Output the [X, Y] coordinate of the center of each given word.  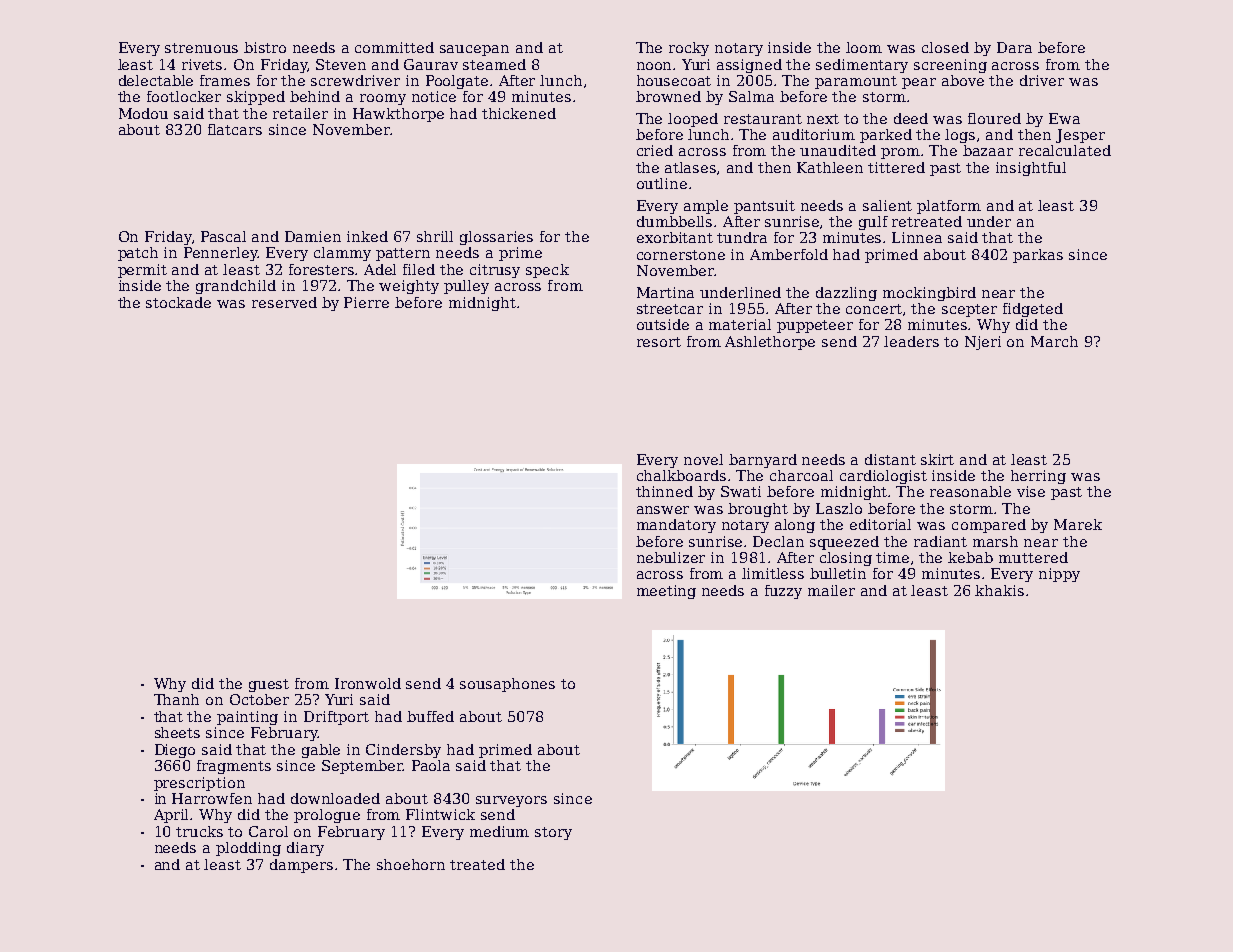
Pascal [223, 236]
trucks [199, 831]
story [553, 833]
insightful [1031, 169]
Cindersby [403, 751]
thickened [519, 113]
